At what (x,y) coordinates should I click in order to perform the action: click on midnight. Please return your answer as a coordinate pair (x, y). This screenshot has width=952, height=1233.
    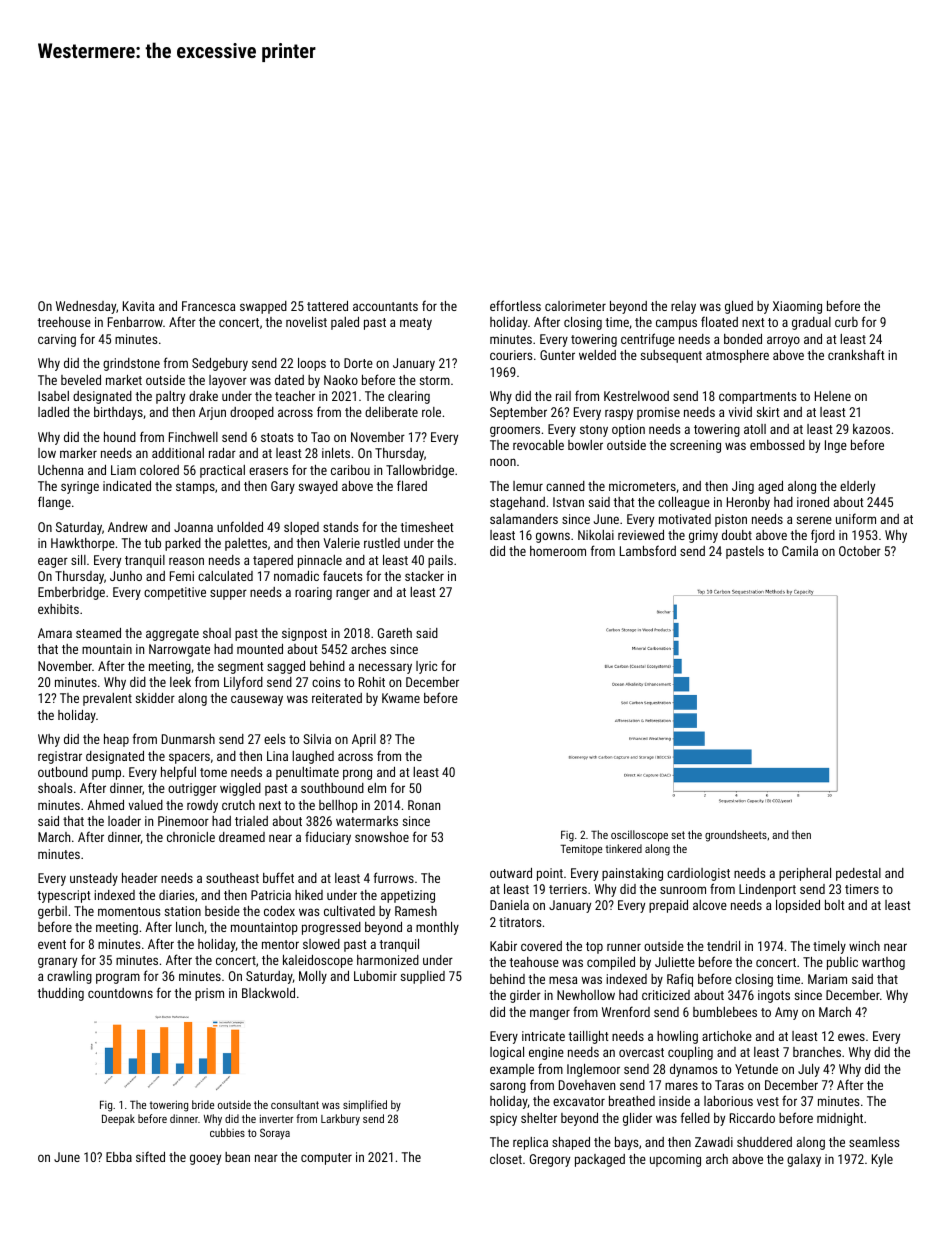
    Looking at the image, I should click on (840, 1119).
